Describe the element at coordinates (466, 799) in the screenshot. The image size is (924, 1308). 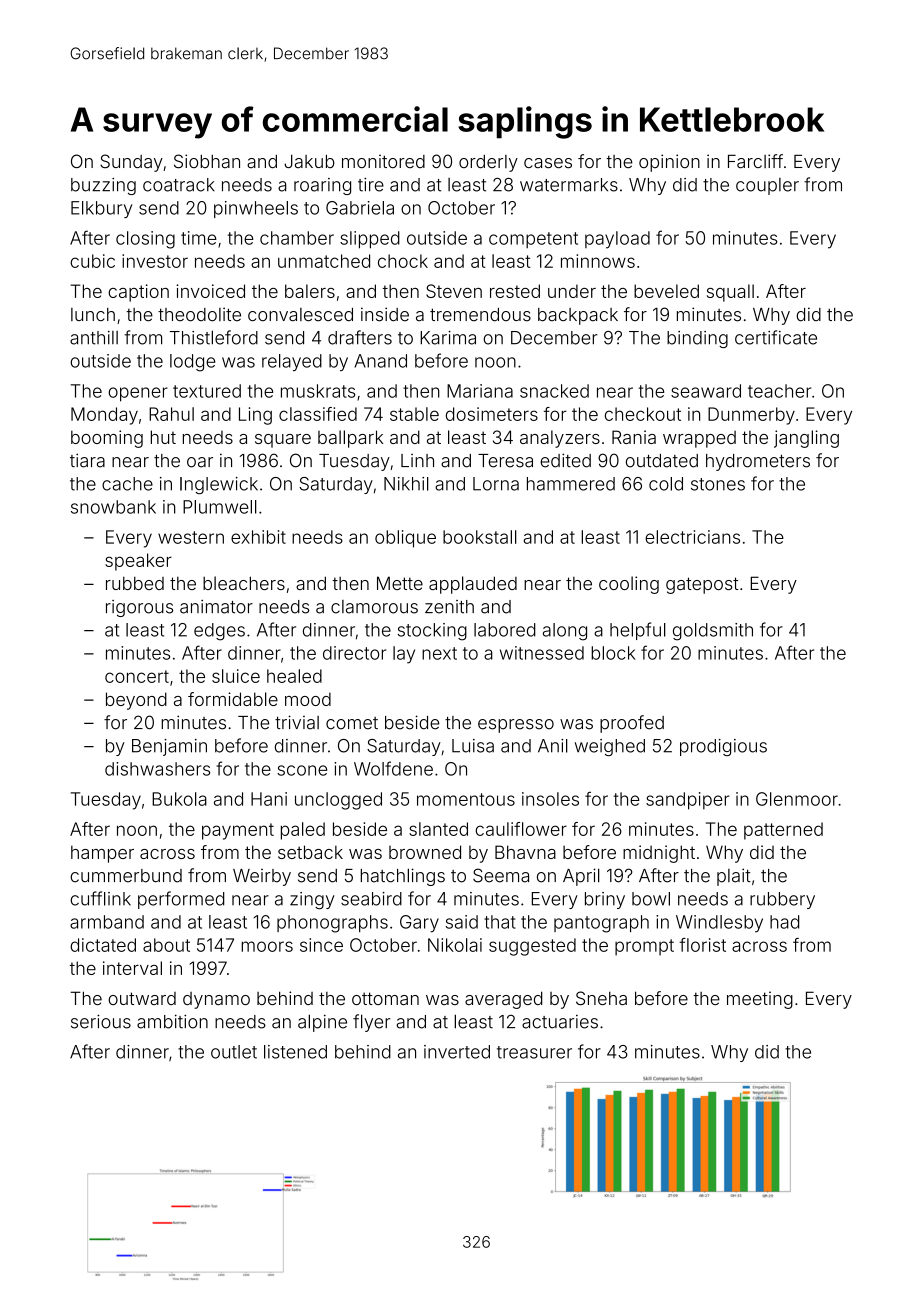
I see `momentous` at that location.
